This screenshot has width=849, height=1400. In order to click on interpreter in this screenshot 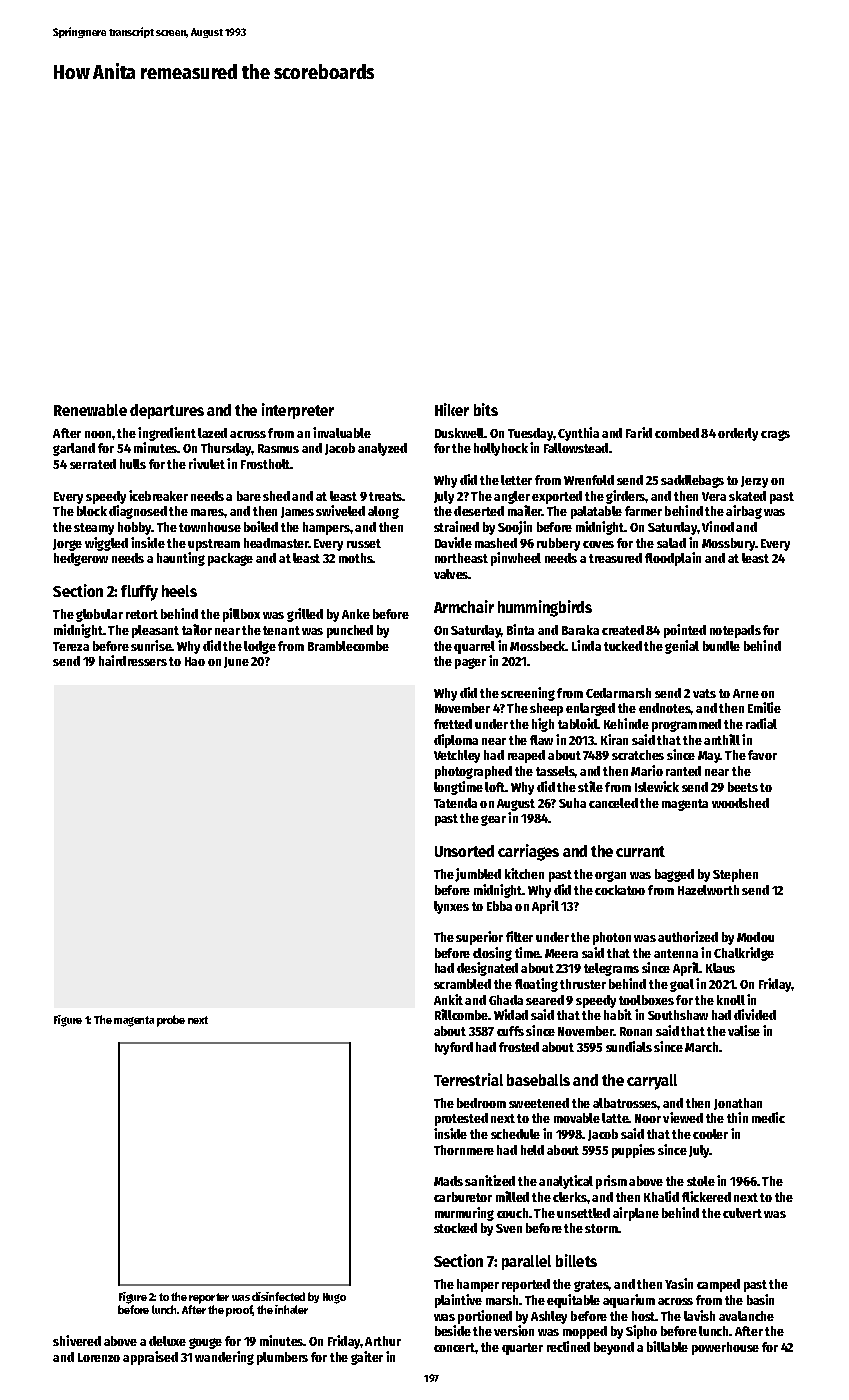, I will do `click(298, 411)`.
